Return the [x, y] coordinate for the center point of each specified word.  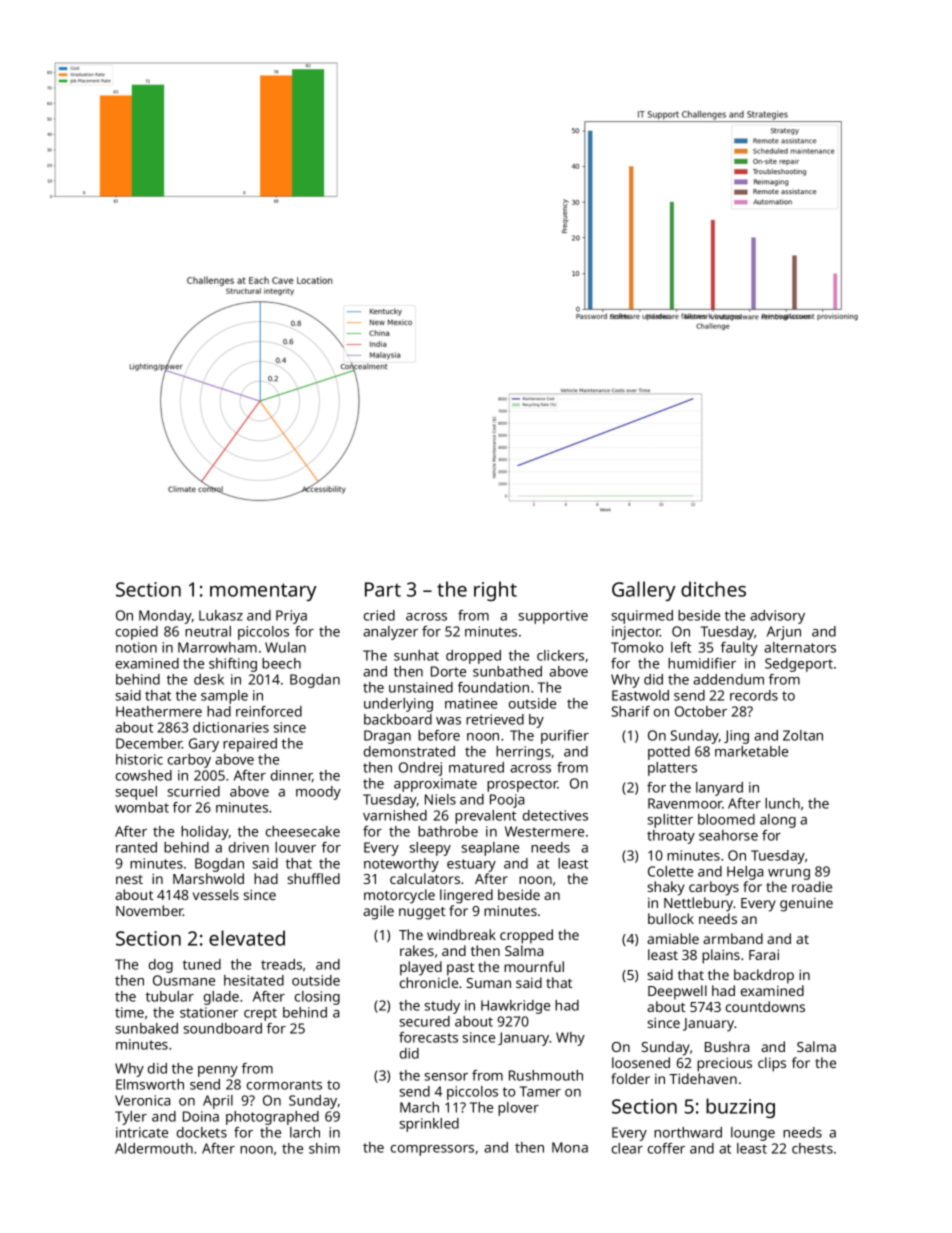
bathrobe [448, 831]
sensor [446, 1077]
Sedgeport [799, 665]
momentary [263, 592]
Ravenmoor [685, 803]
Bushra [727, 1046]
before [439, 735]
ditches [713, 589]
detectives [555, 815]
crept [260, 1014]
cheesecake [303, 831]
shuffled [313, 878]
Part [383, 589]
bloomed [726, 819]
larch [305, 1132]
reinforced [269, 711]
